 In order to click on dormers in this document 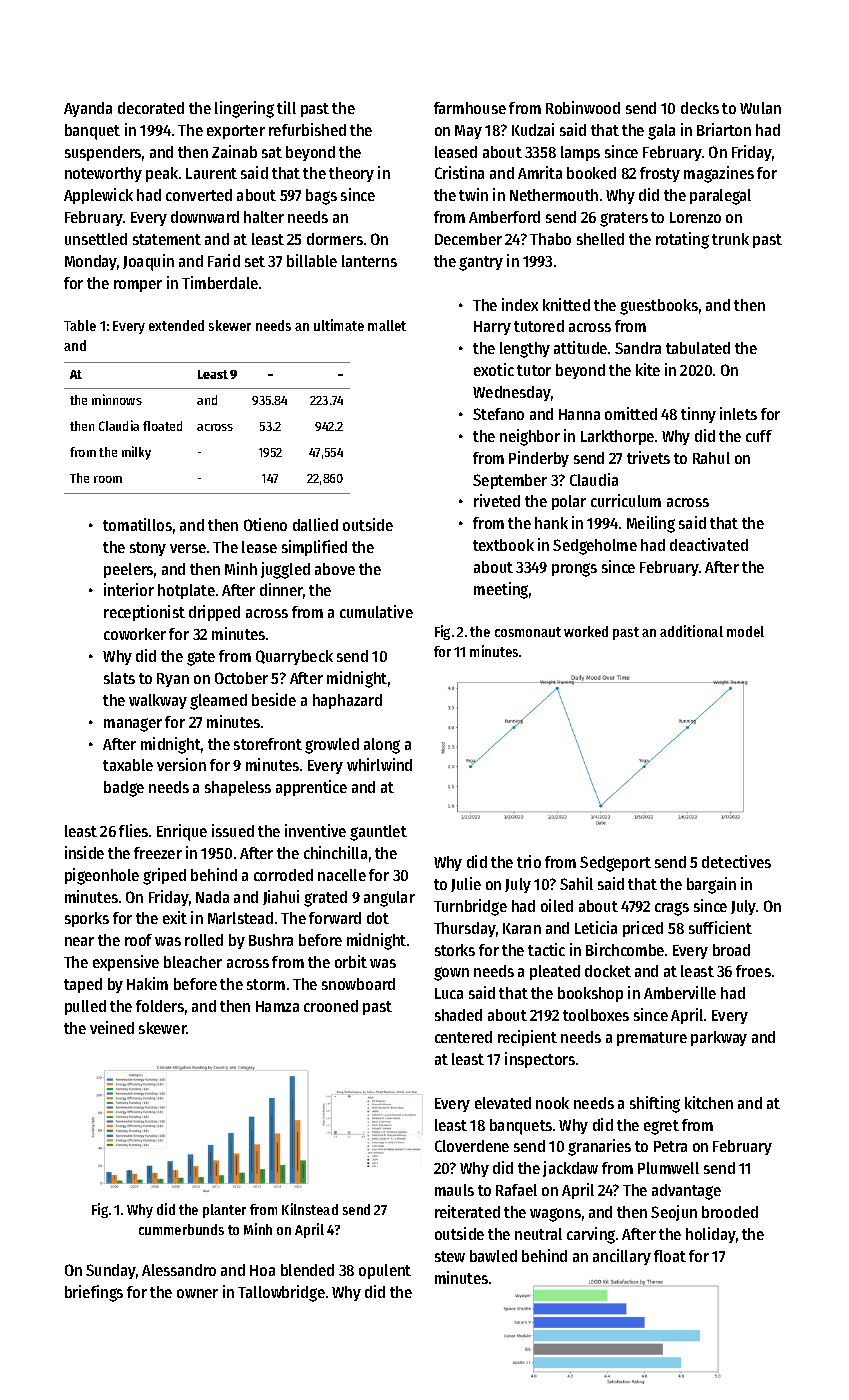, I will do `click(335, 239)`.
